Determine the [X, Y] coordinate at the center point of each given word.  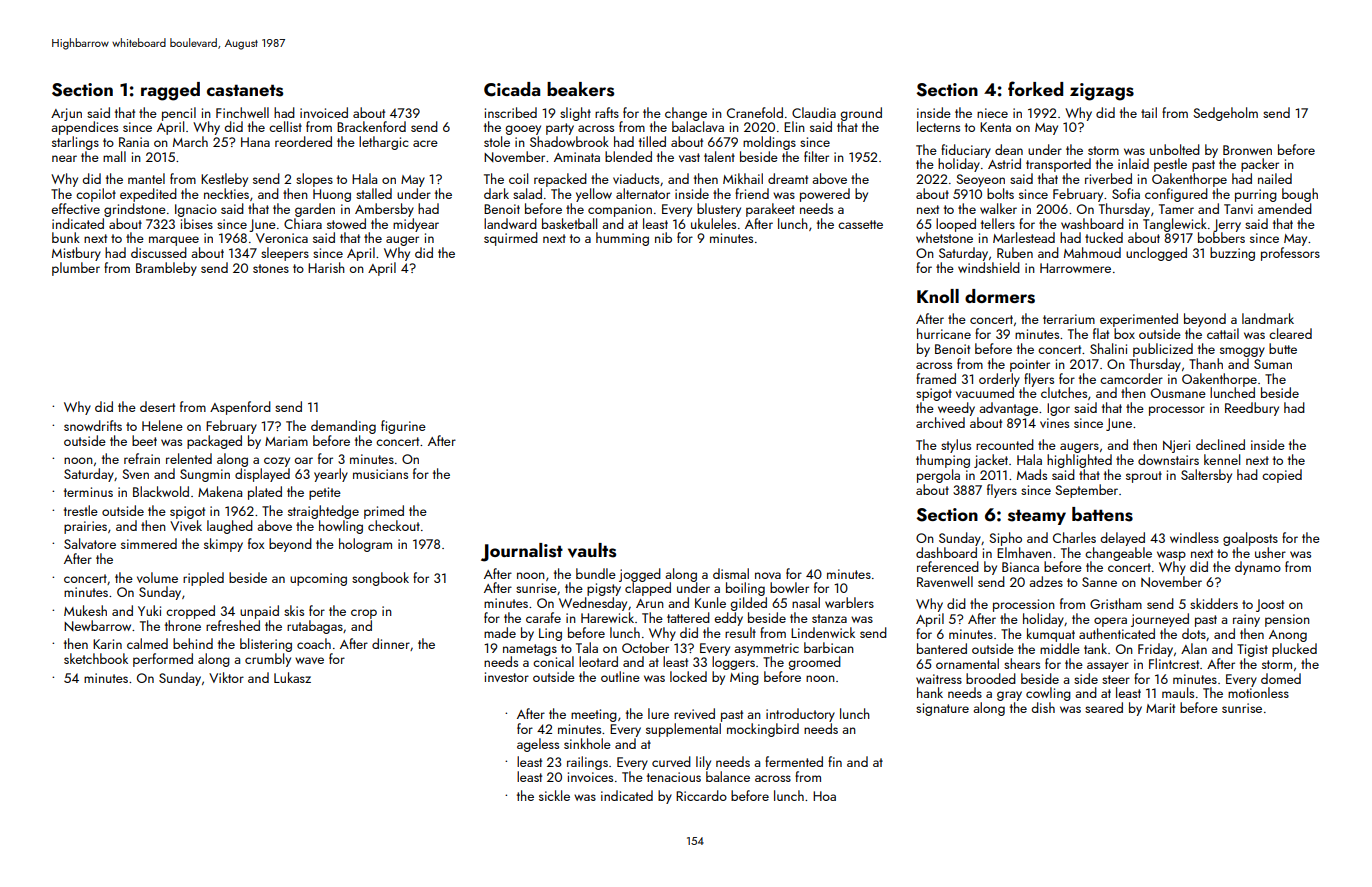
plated [265, 493]
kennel [1222, 459]
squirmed [511, 239]
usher [1270, 552]
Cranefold [755, 112]
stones [271, 268]
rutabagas [315, 627]
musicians [380, 474]
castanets [245, 90]
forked [1035, 88]
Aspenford [240, 408]
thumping [943, 461]
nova [768, 575]
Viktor [226, 677]
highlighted [1079, 461]
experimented [1139, 320]
